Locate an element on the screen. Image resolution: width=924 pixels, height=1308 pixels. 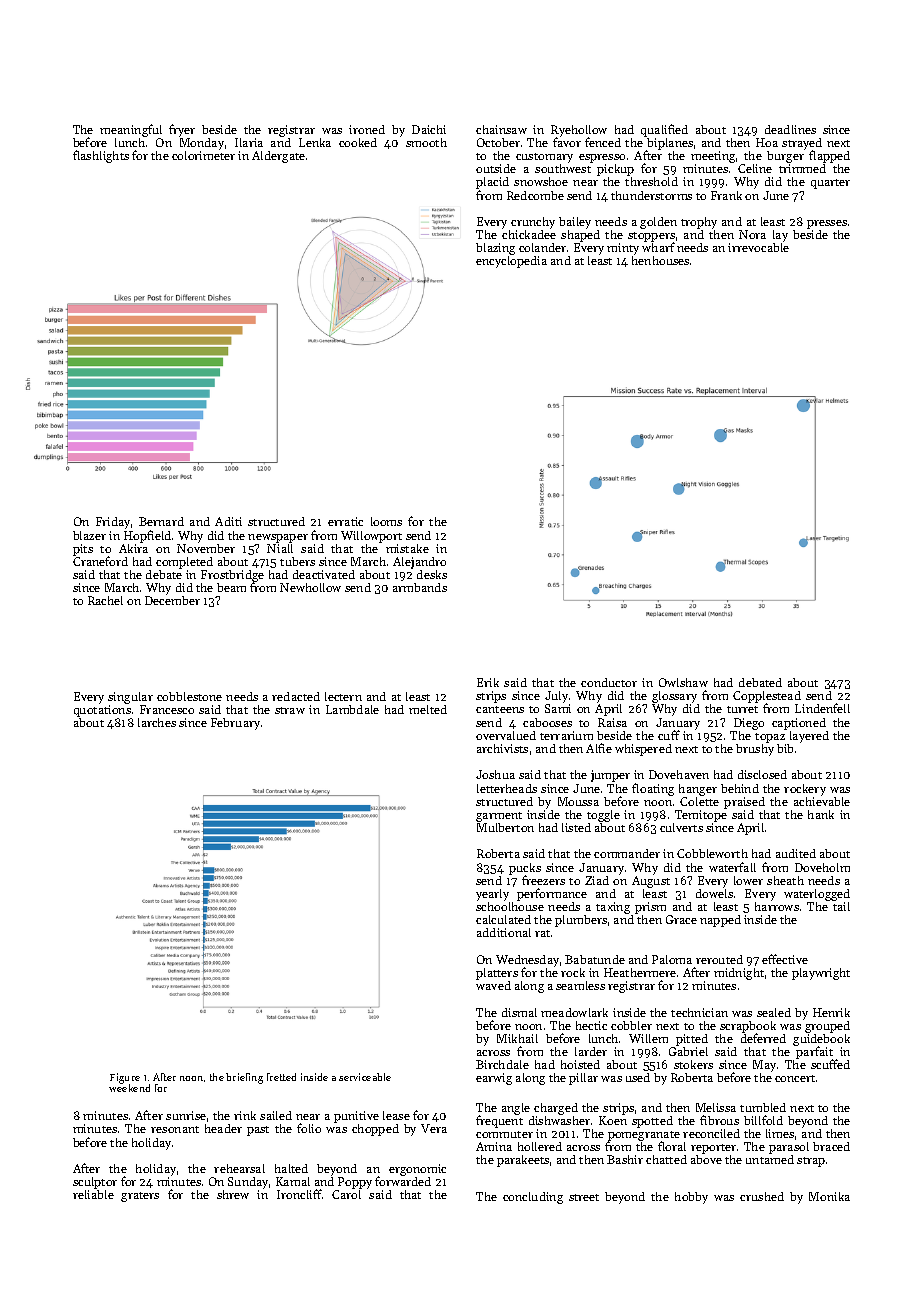
henhouses is located at coordinates (660, 260).
